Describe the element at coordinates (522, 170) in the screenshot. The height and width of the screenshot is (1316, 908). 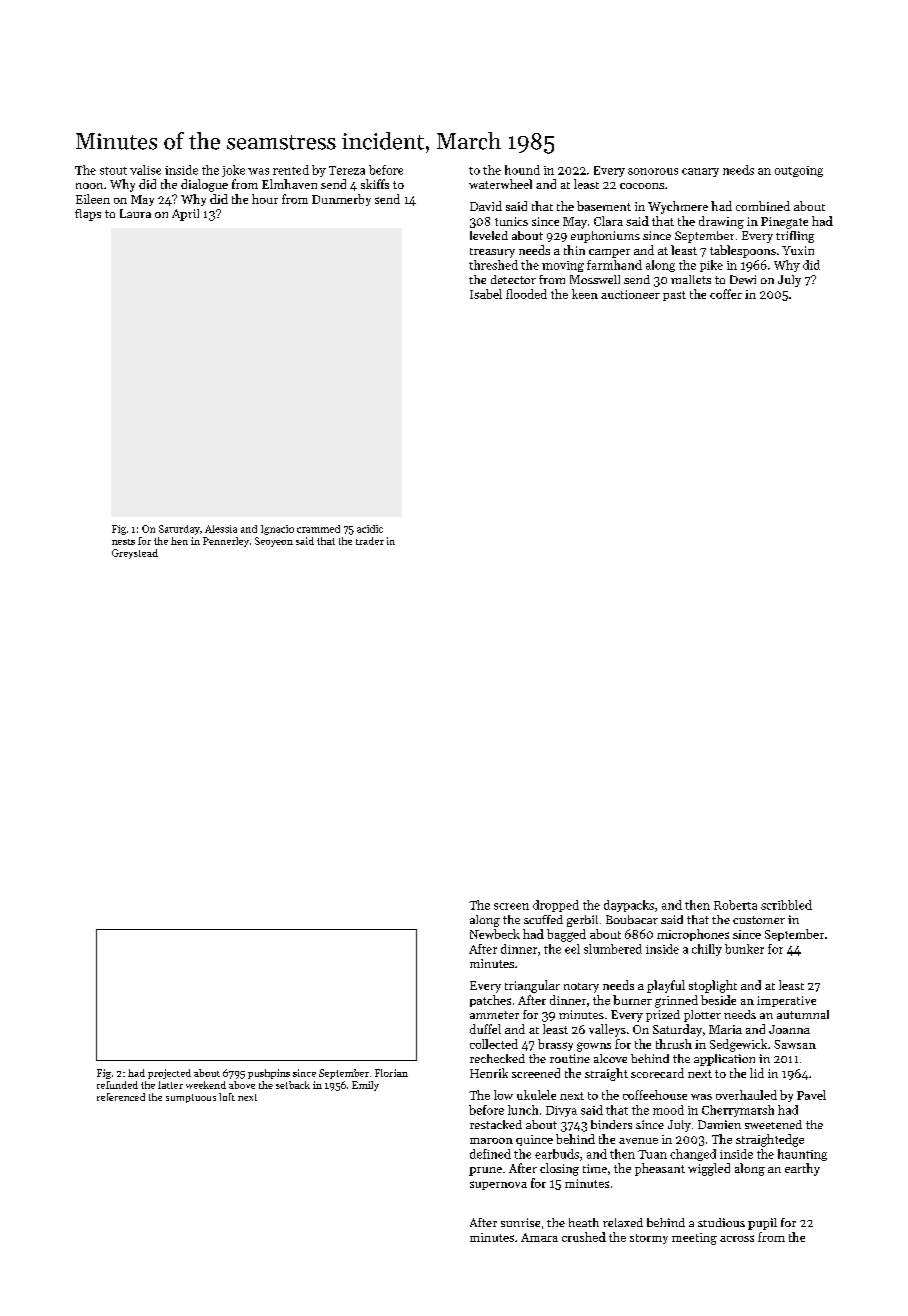
I see `hound` at that location.
